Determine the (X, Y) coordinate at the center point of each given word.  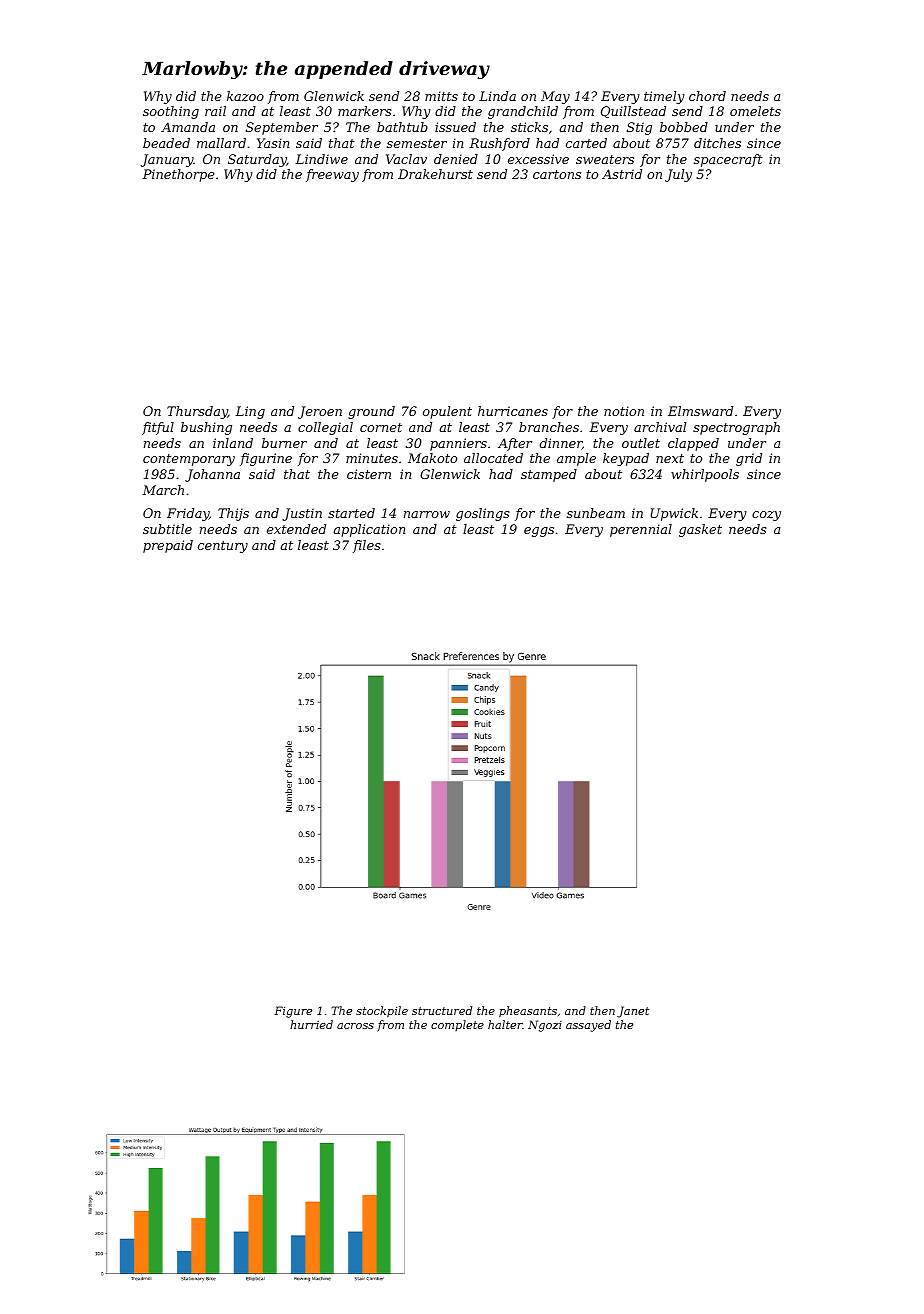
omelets (755, 111)
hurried (311, 1024)
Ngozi (545, 1026)
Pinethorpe (178, 175)
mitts (441, 96)
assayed (588, 1026)
